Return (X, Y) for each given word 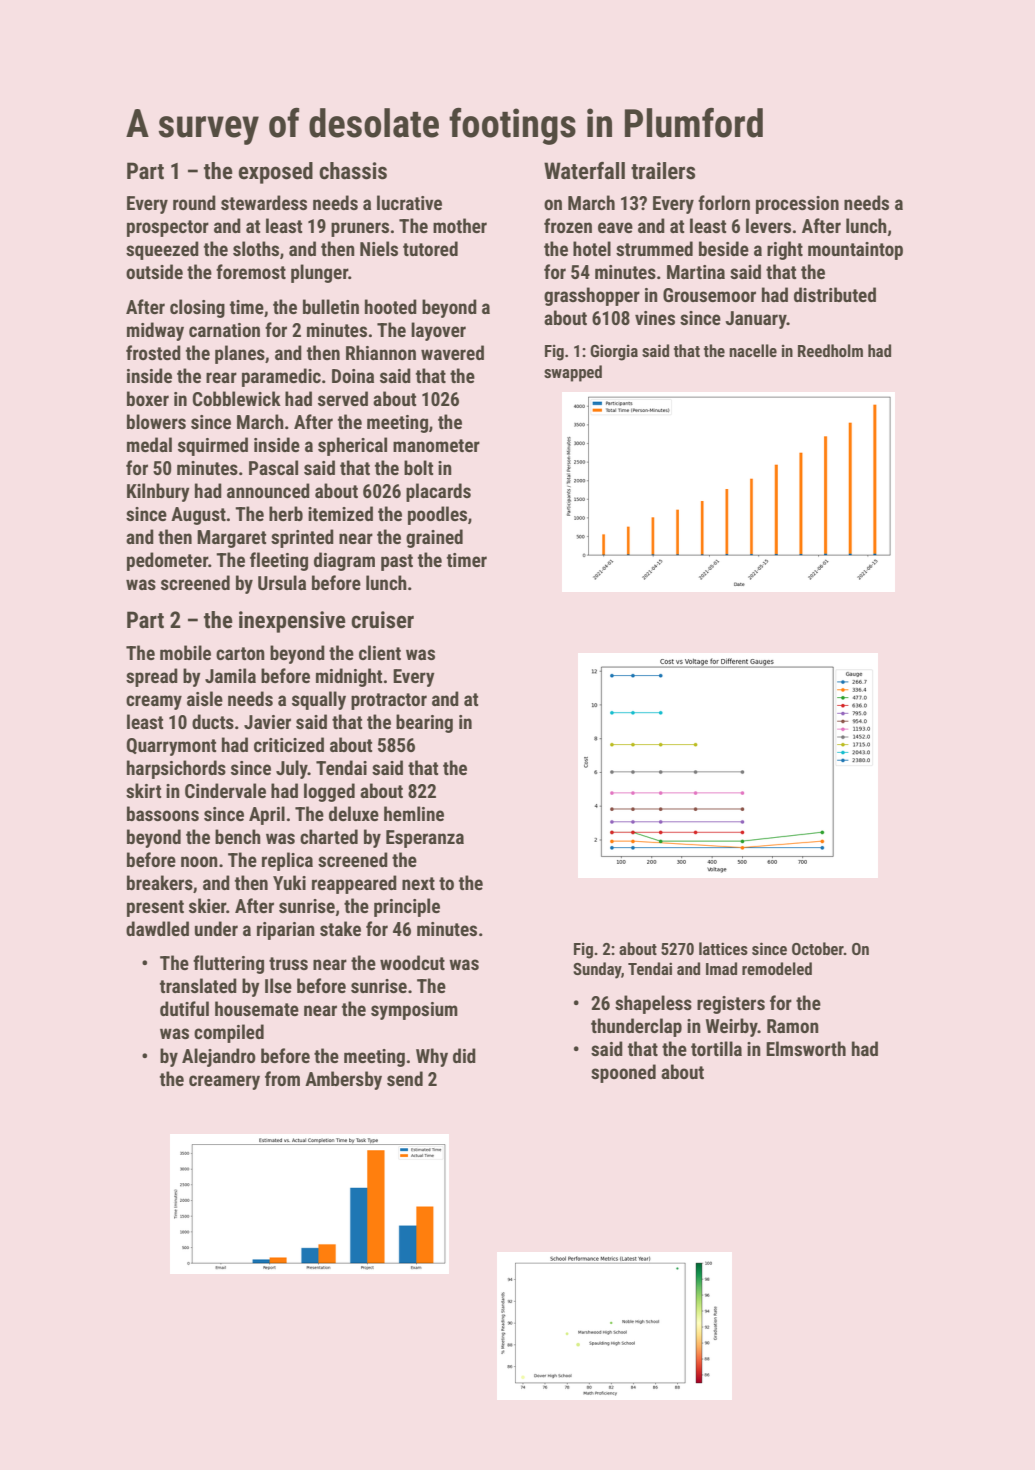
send (405, 1078)
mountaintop (855, 251)
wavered (452, 352)
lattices (723, 948)
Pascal (273, 467)
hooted (391, 306)
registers (731, 1005)
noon (199, 861)
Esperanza (425, 839)
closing (197, 308)
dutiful (184, 1008)
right (785, 250)
